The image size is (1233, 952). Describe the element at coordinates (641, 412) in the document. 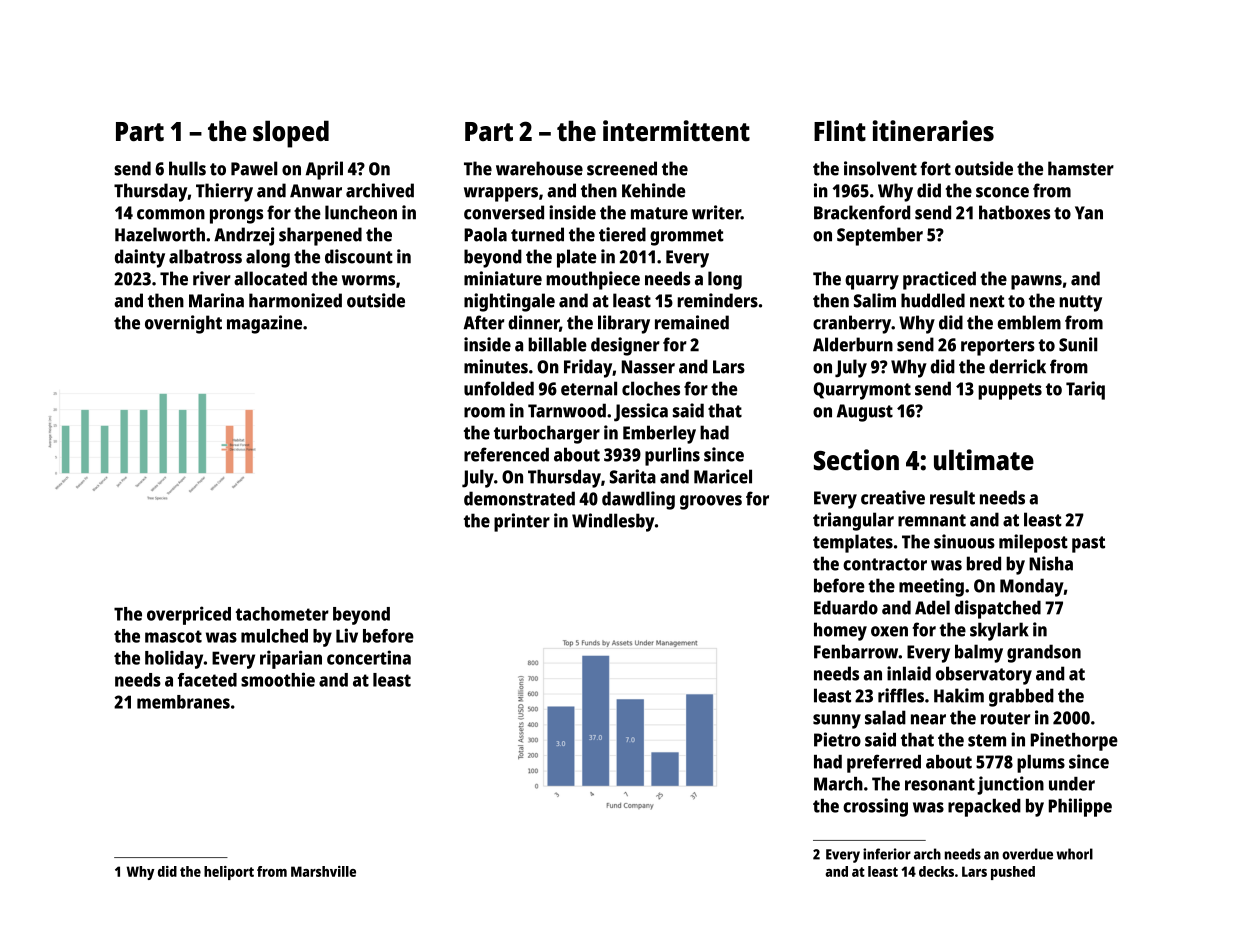

I see `Jessica` at that location.
